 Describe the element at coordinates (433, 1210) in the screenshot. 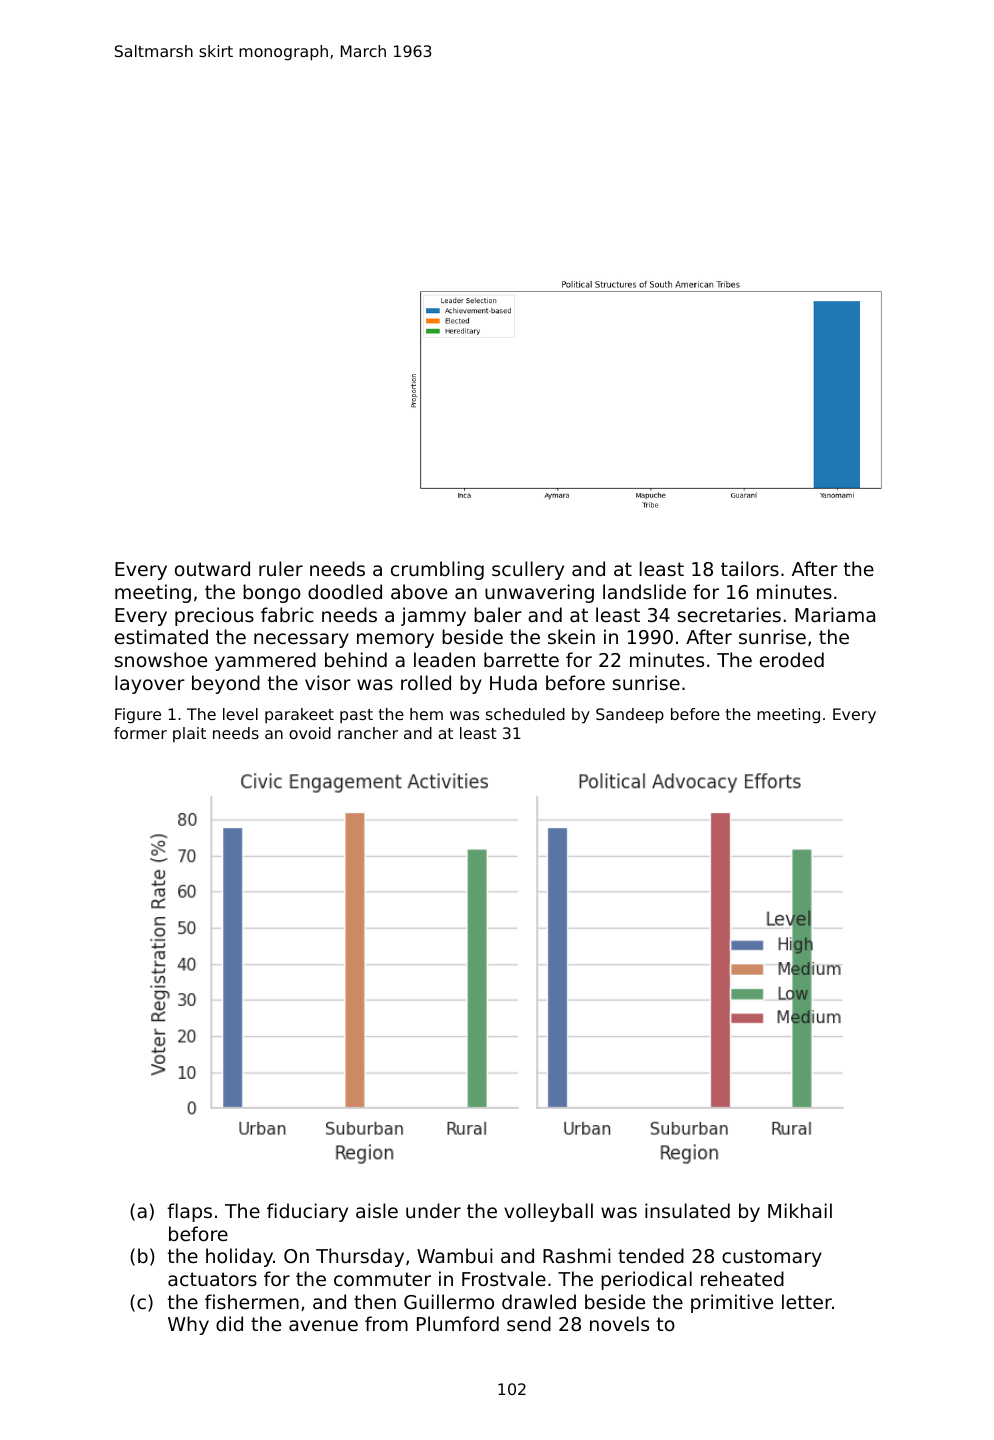

I see `under` at that location.
